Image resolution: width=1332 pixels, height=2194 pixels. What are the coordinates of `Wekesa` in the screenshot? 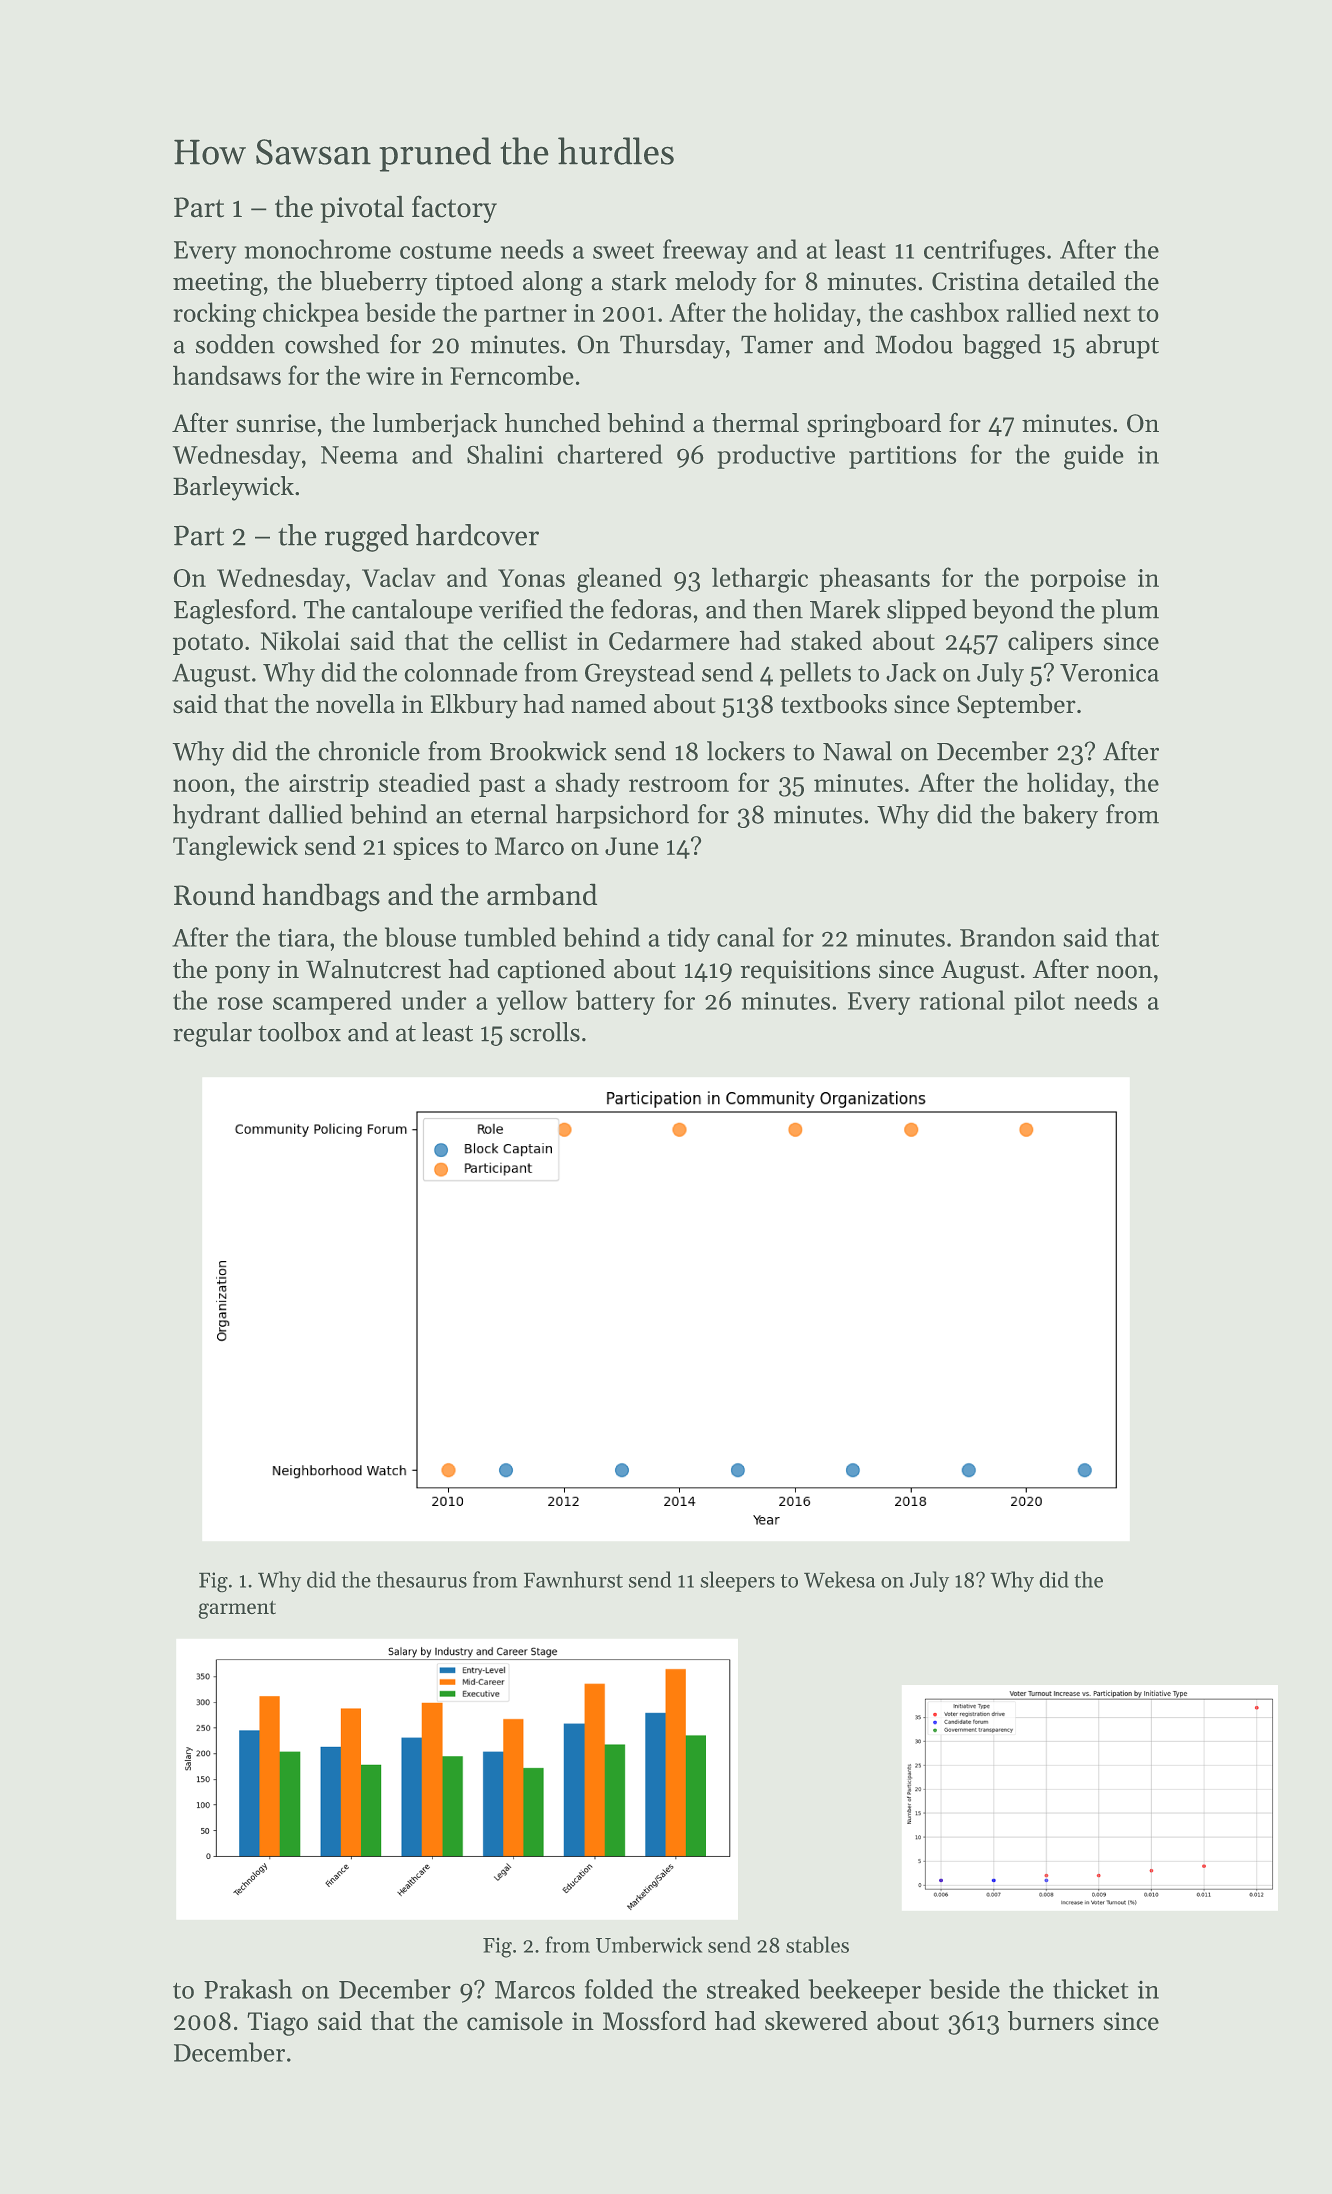 It's located at (839, 1579).
